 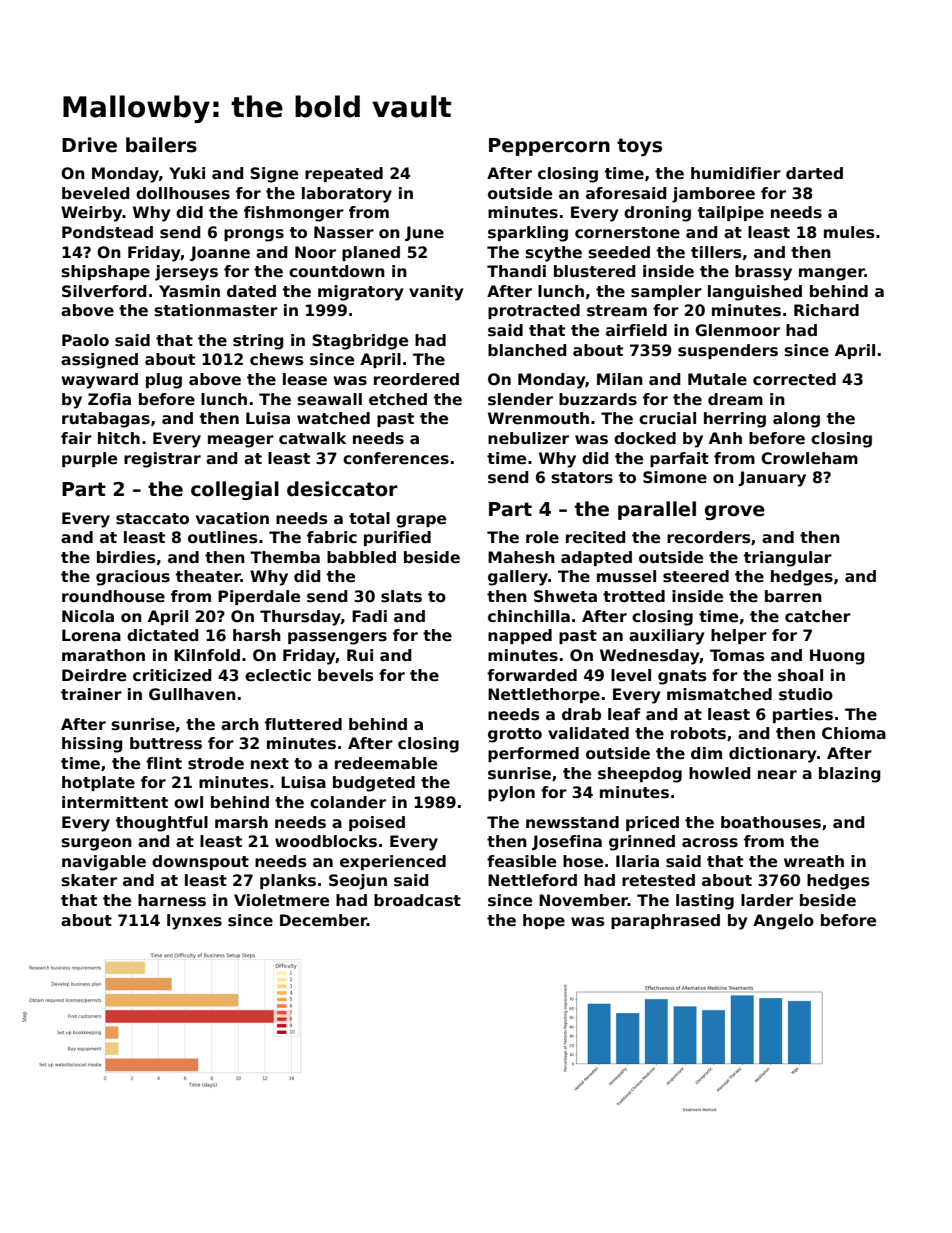 I want to click on conferences, so click(x=396, y=458).
